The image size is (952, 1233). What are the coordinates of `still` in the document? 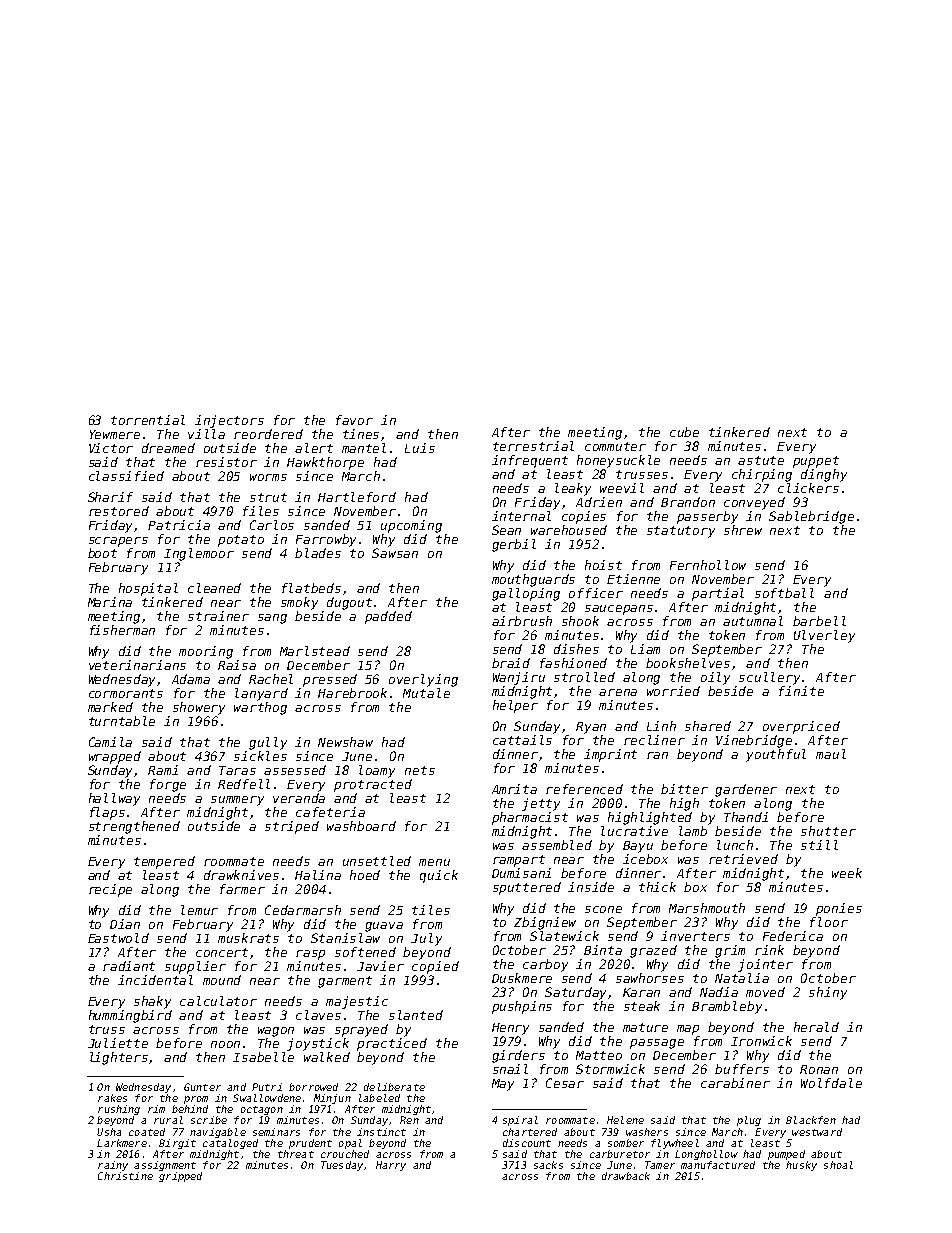 It's located at (819, 845).
